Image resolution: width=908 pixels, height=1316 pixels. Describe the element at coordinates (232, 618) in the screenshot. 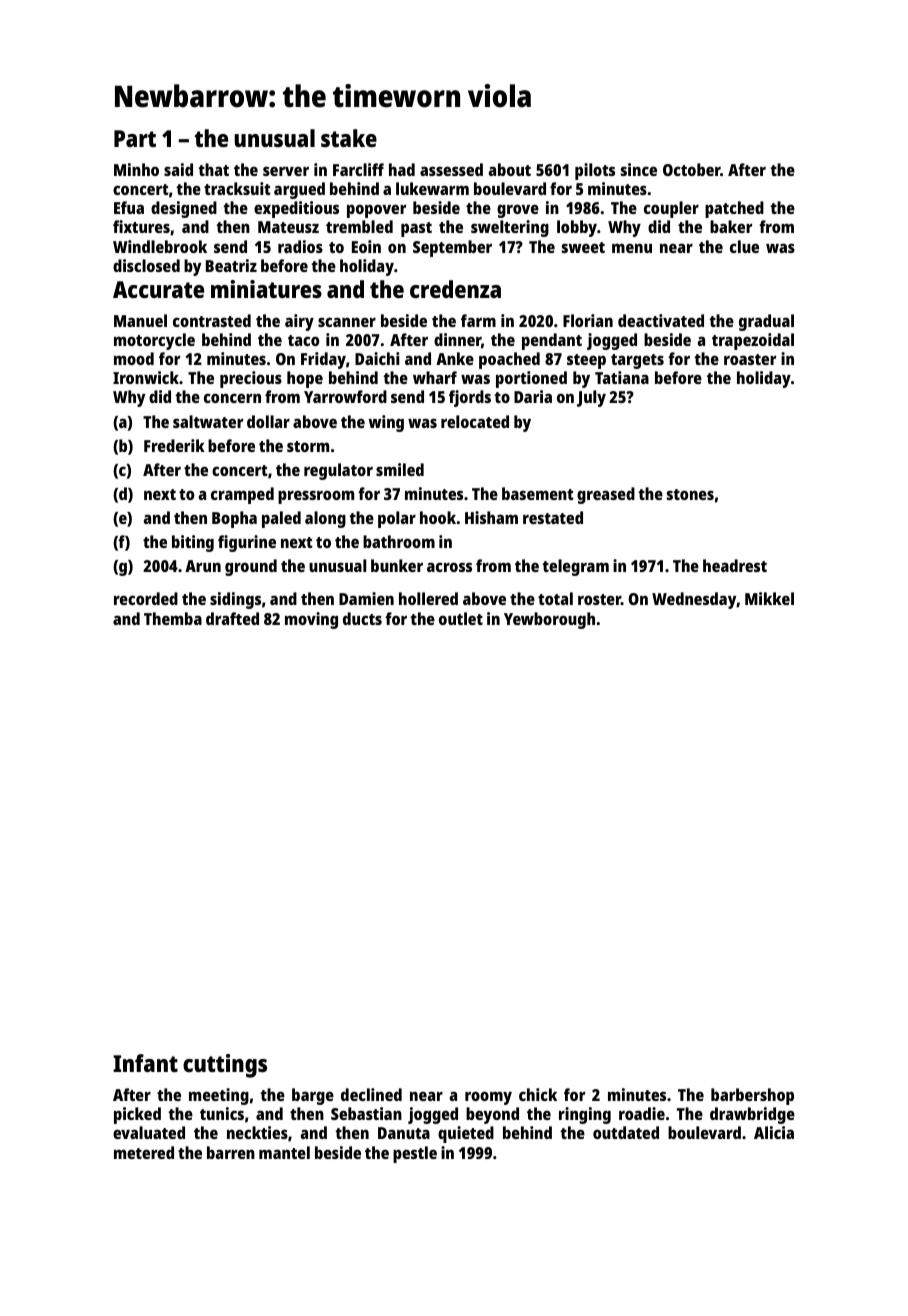

I see `drafted` at that location.
